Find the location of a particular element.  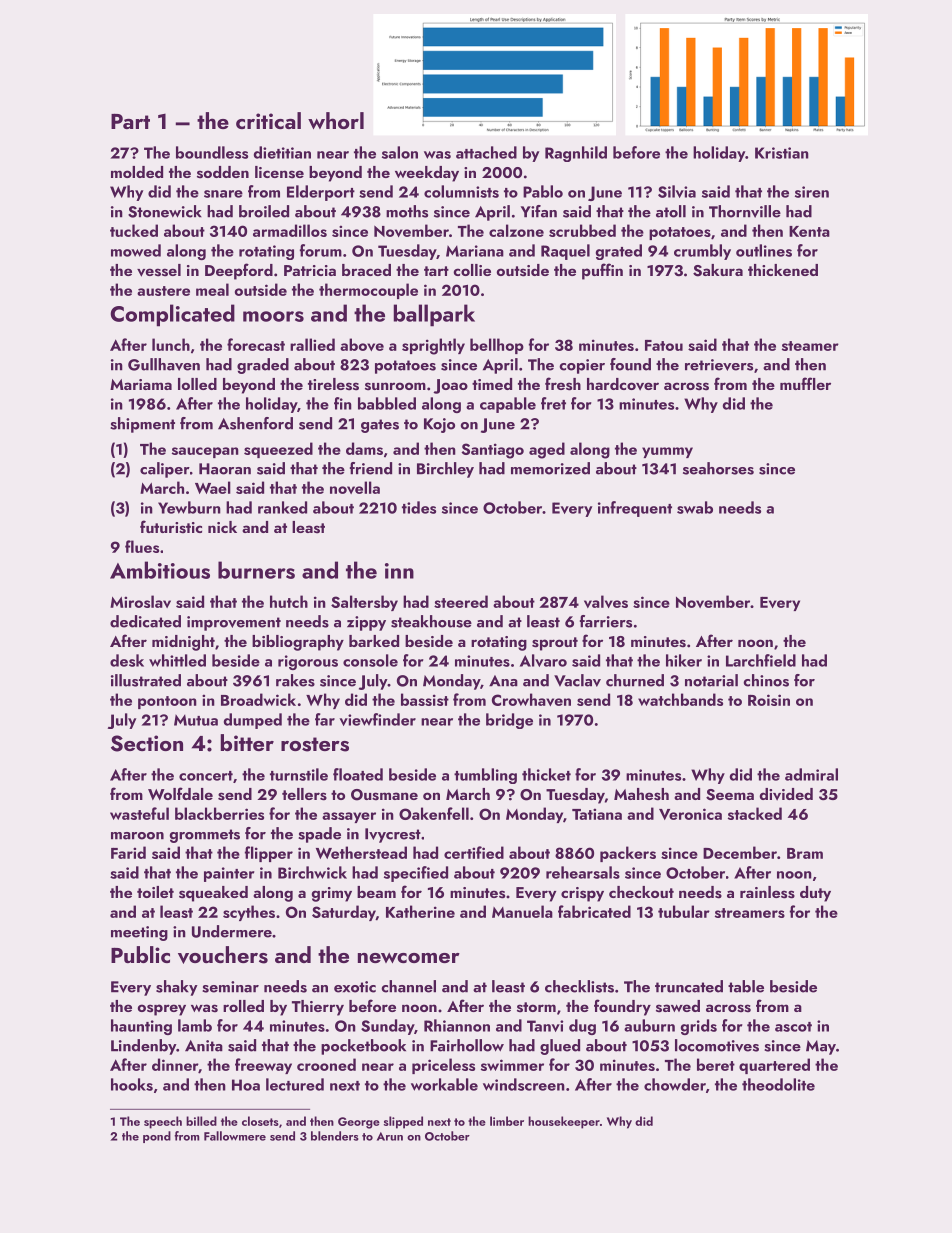

Stonewick is located at coordinates (165, 211).
